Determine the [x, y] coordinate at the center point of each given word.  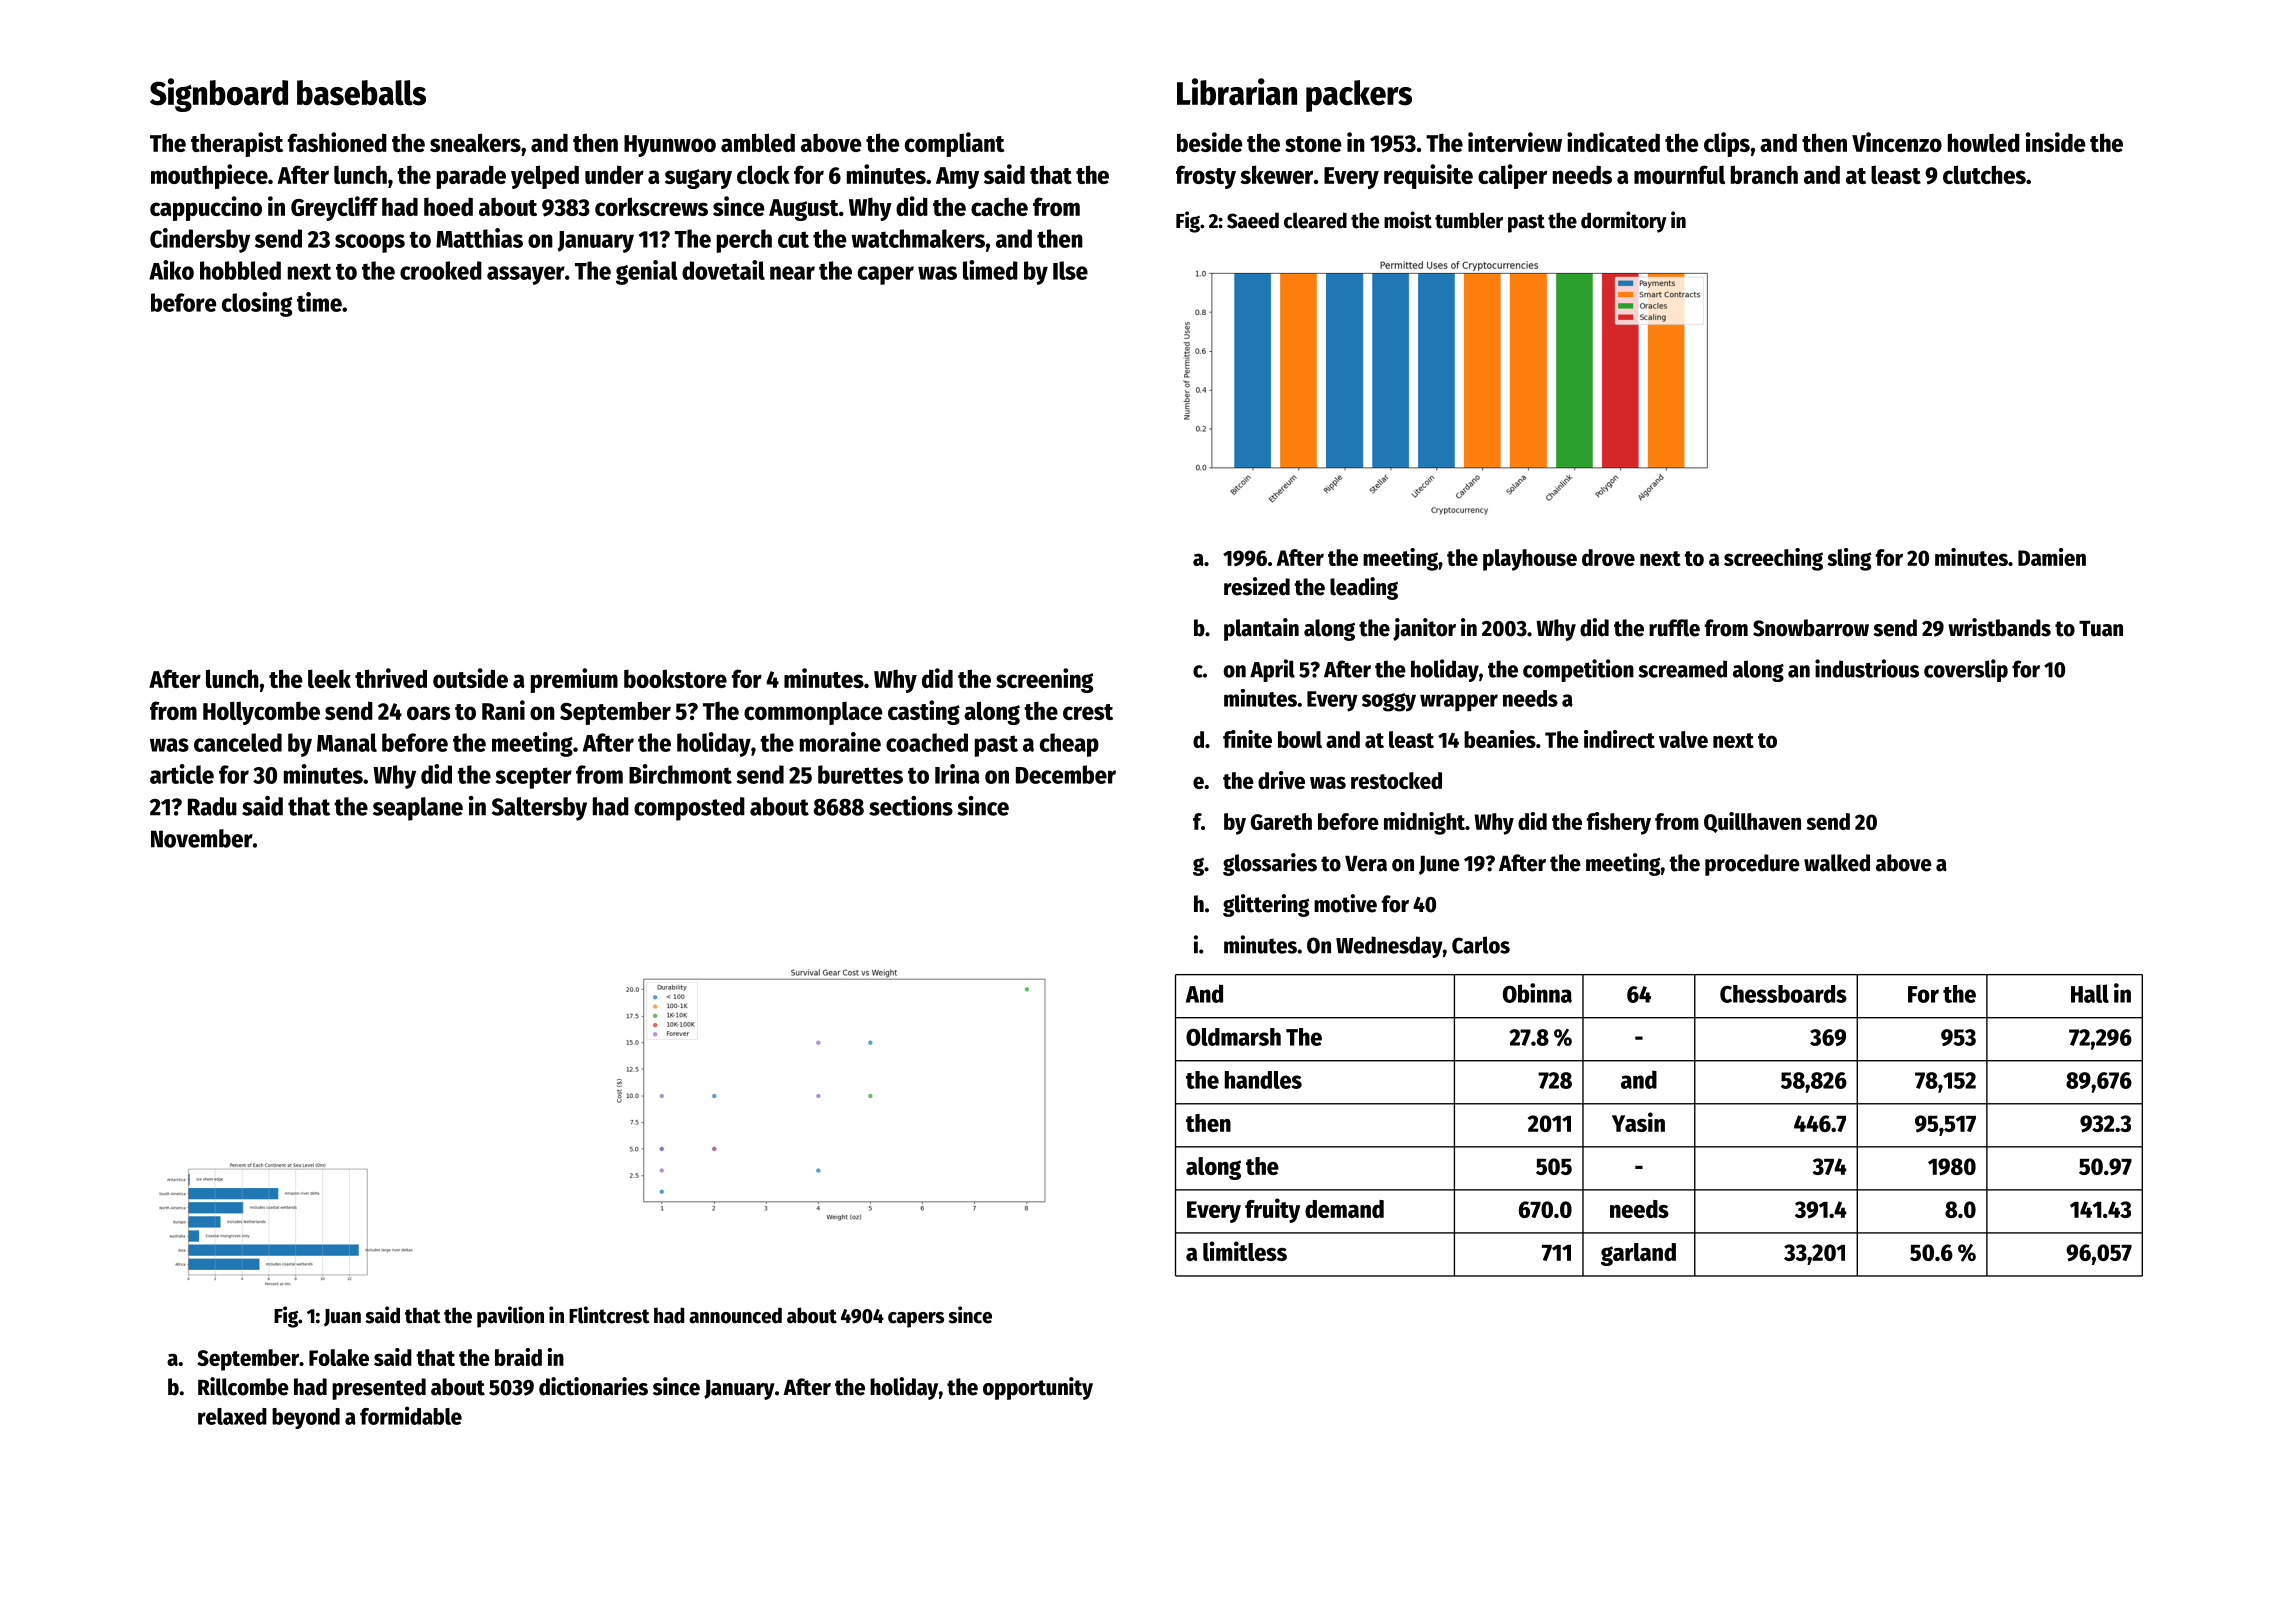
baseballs [361, 93]
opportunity [1038, 1388]
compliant [955, 144]
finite [1247, 739]
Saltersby [539, 809]
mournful [1679, 174]
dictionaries [593, 1386]
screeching [1773, 559]
